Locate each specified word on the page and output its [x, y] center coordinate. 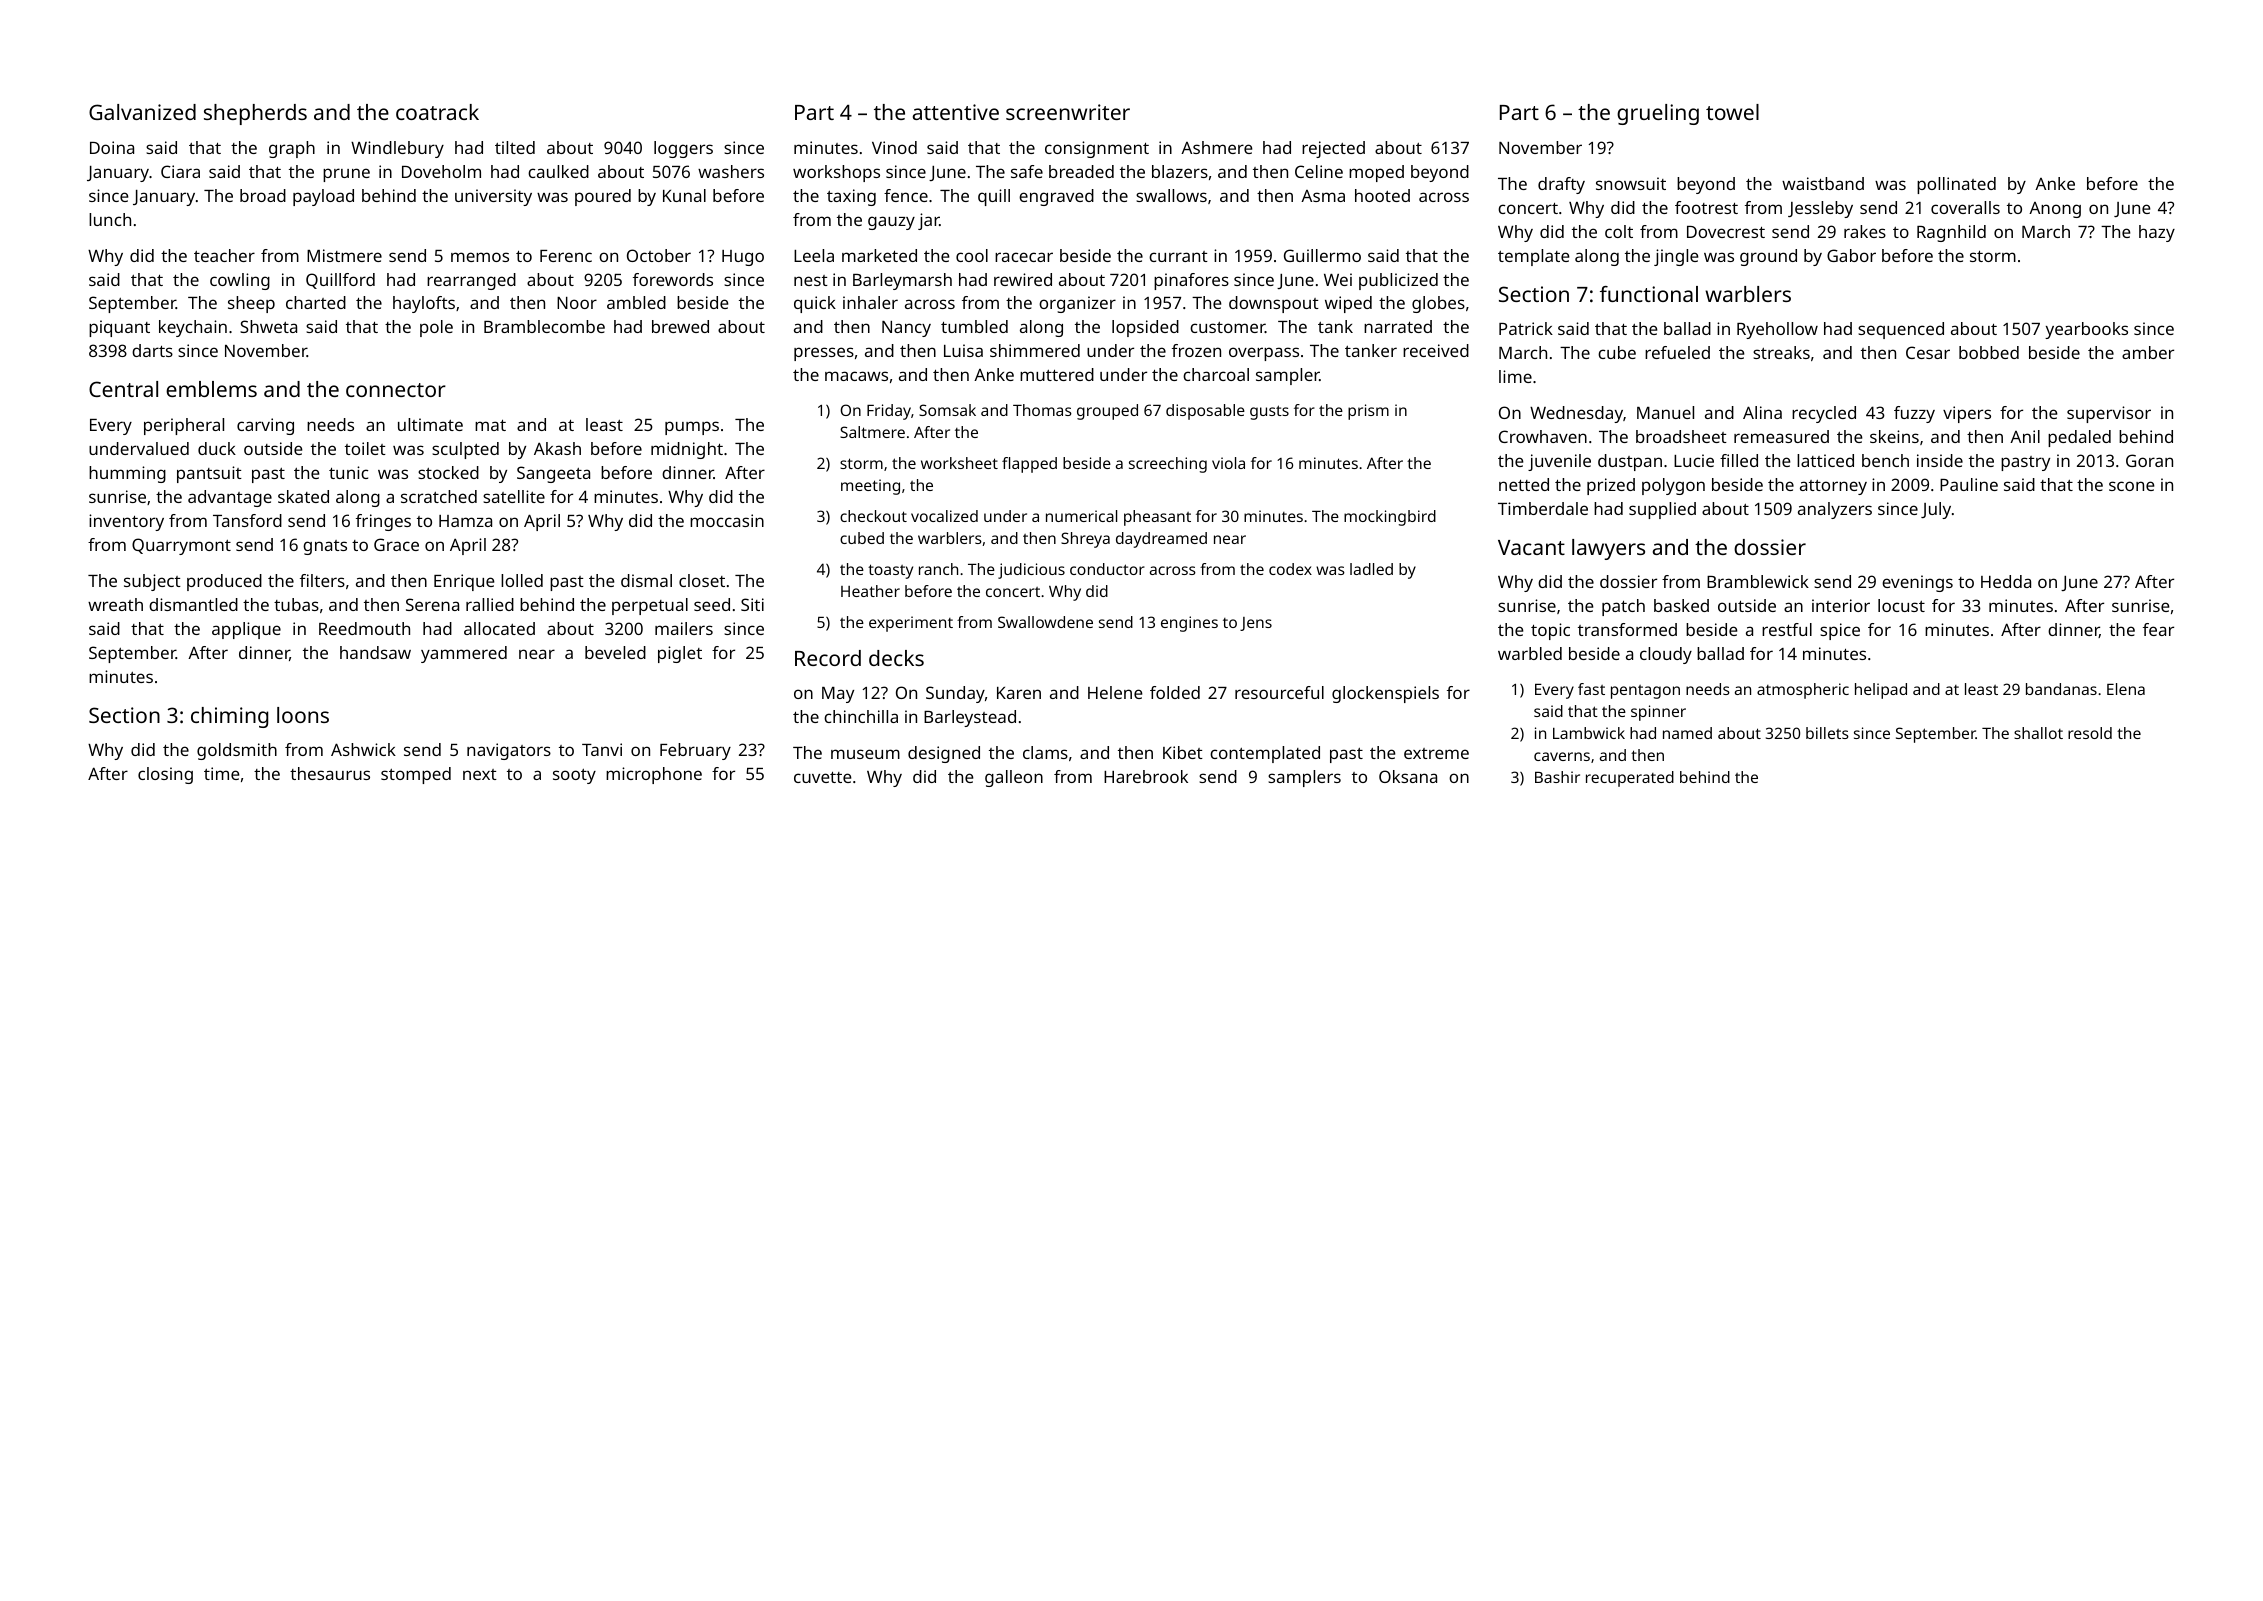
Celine [1319, 171]
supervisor [2109, 414]
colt [1619, 231]
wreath [115, 604]
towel [1732, 112]
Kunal [684, 195]
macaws [856, 376]
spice [1840, 631]
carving [265, 426]
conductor [1107, 569]
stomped [416, 775]
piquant [119, 328]
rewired [1023, 279]
